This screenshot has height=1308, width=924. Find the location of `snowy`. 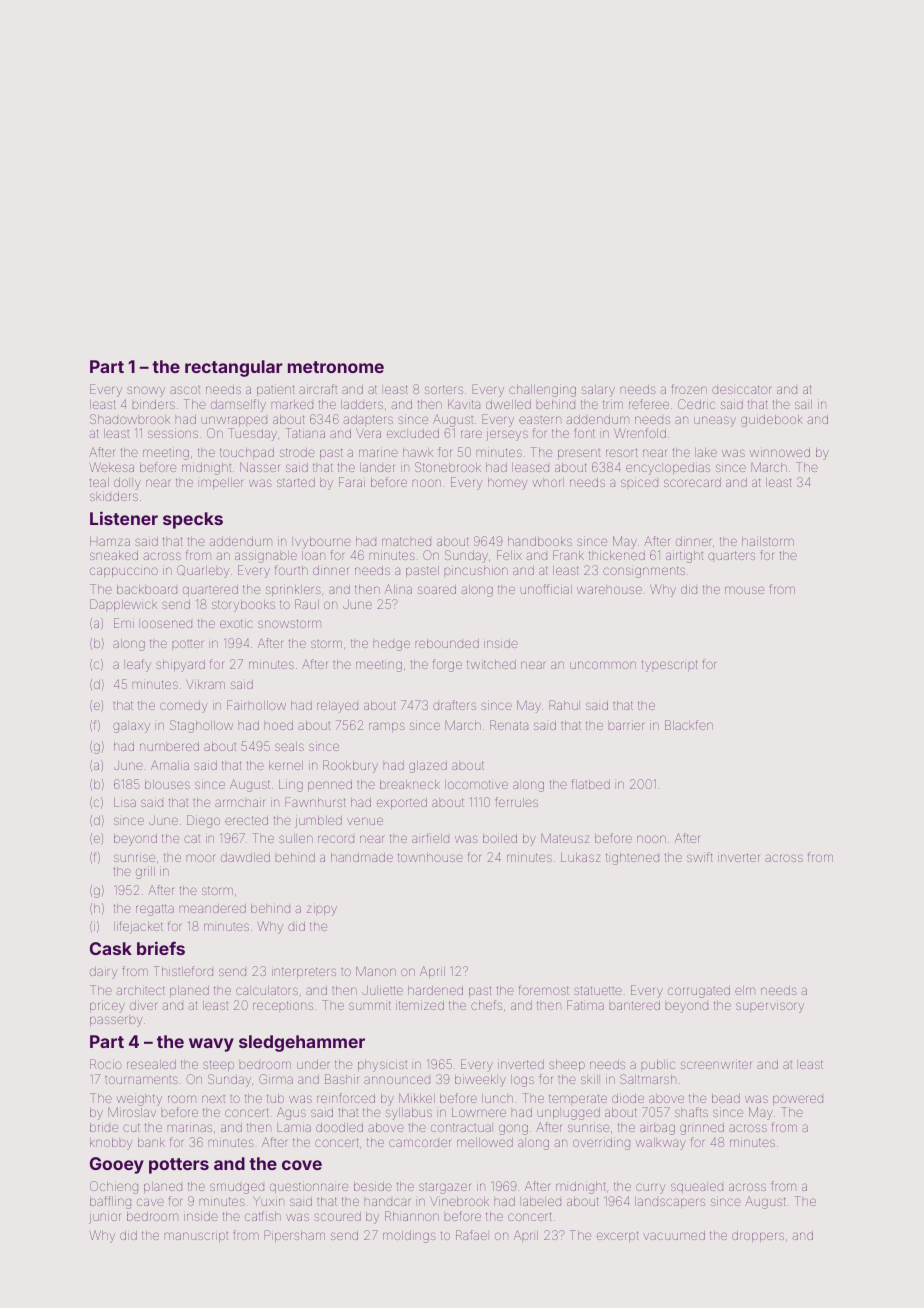

snowy is located at coordinates (146, 391).
